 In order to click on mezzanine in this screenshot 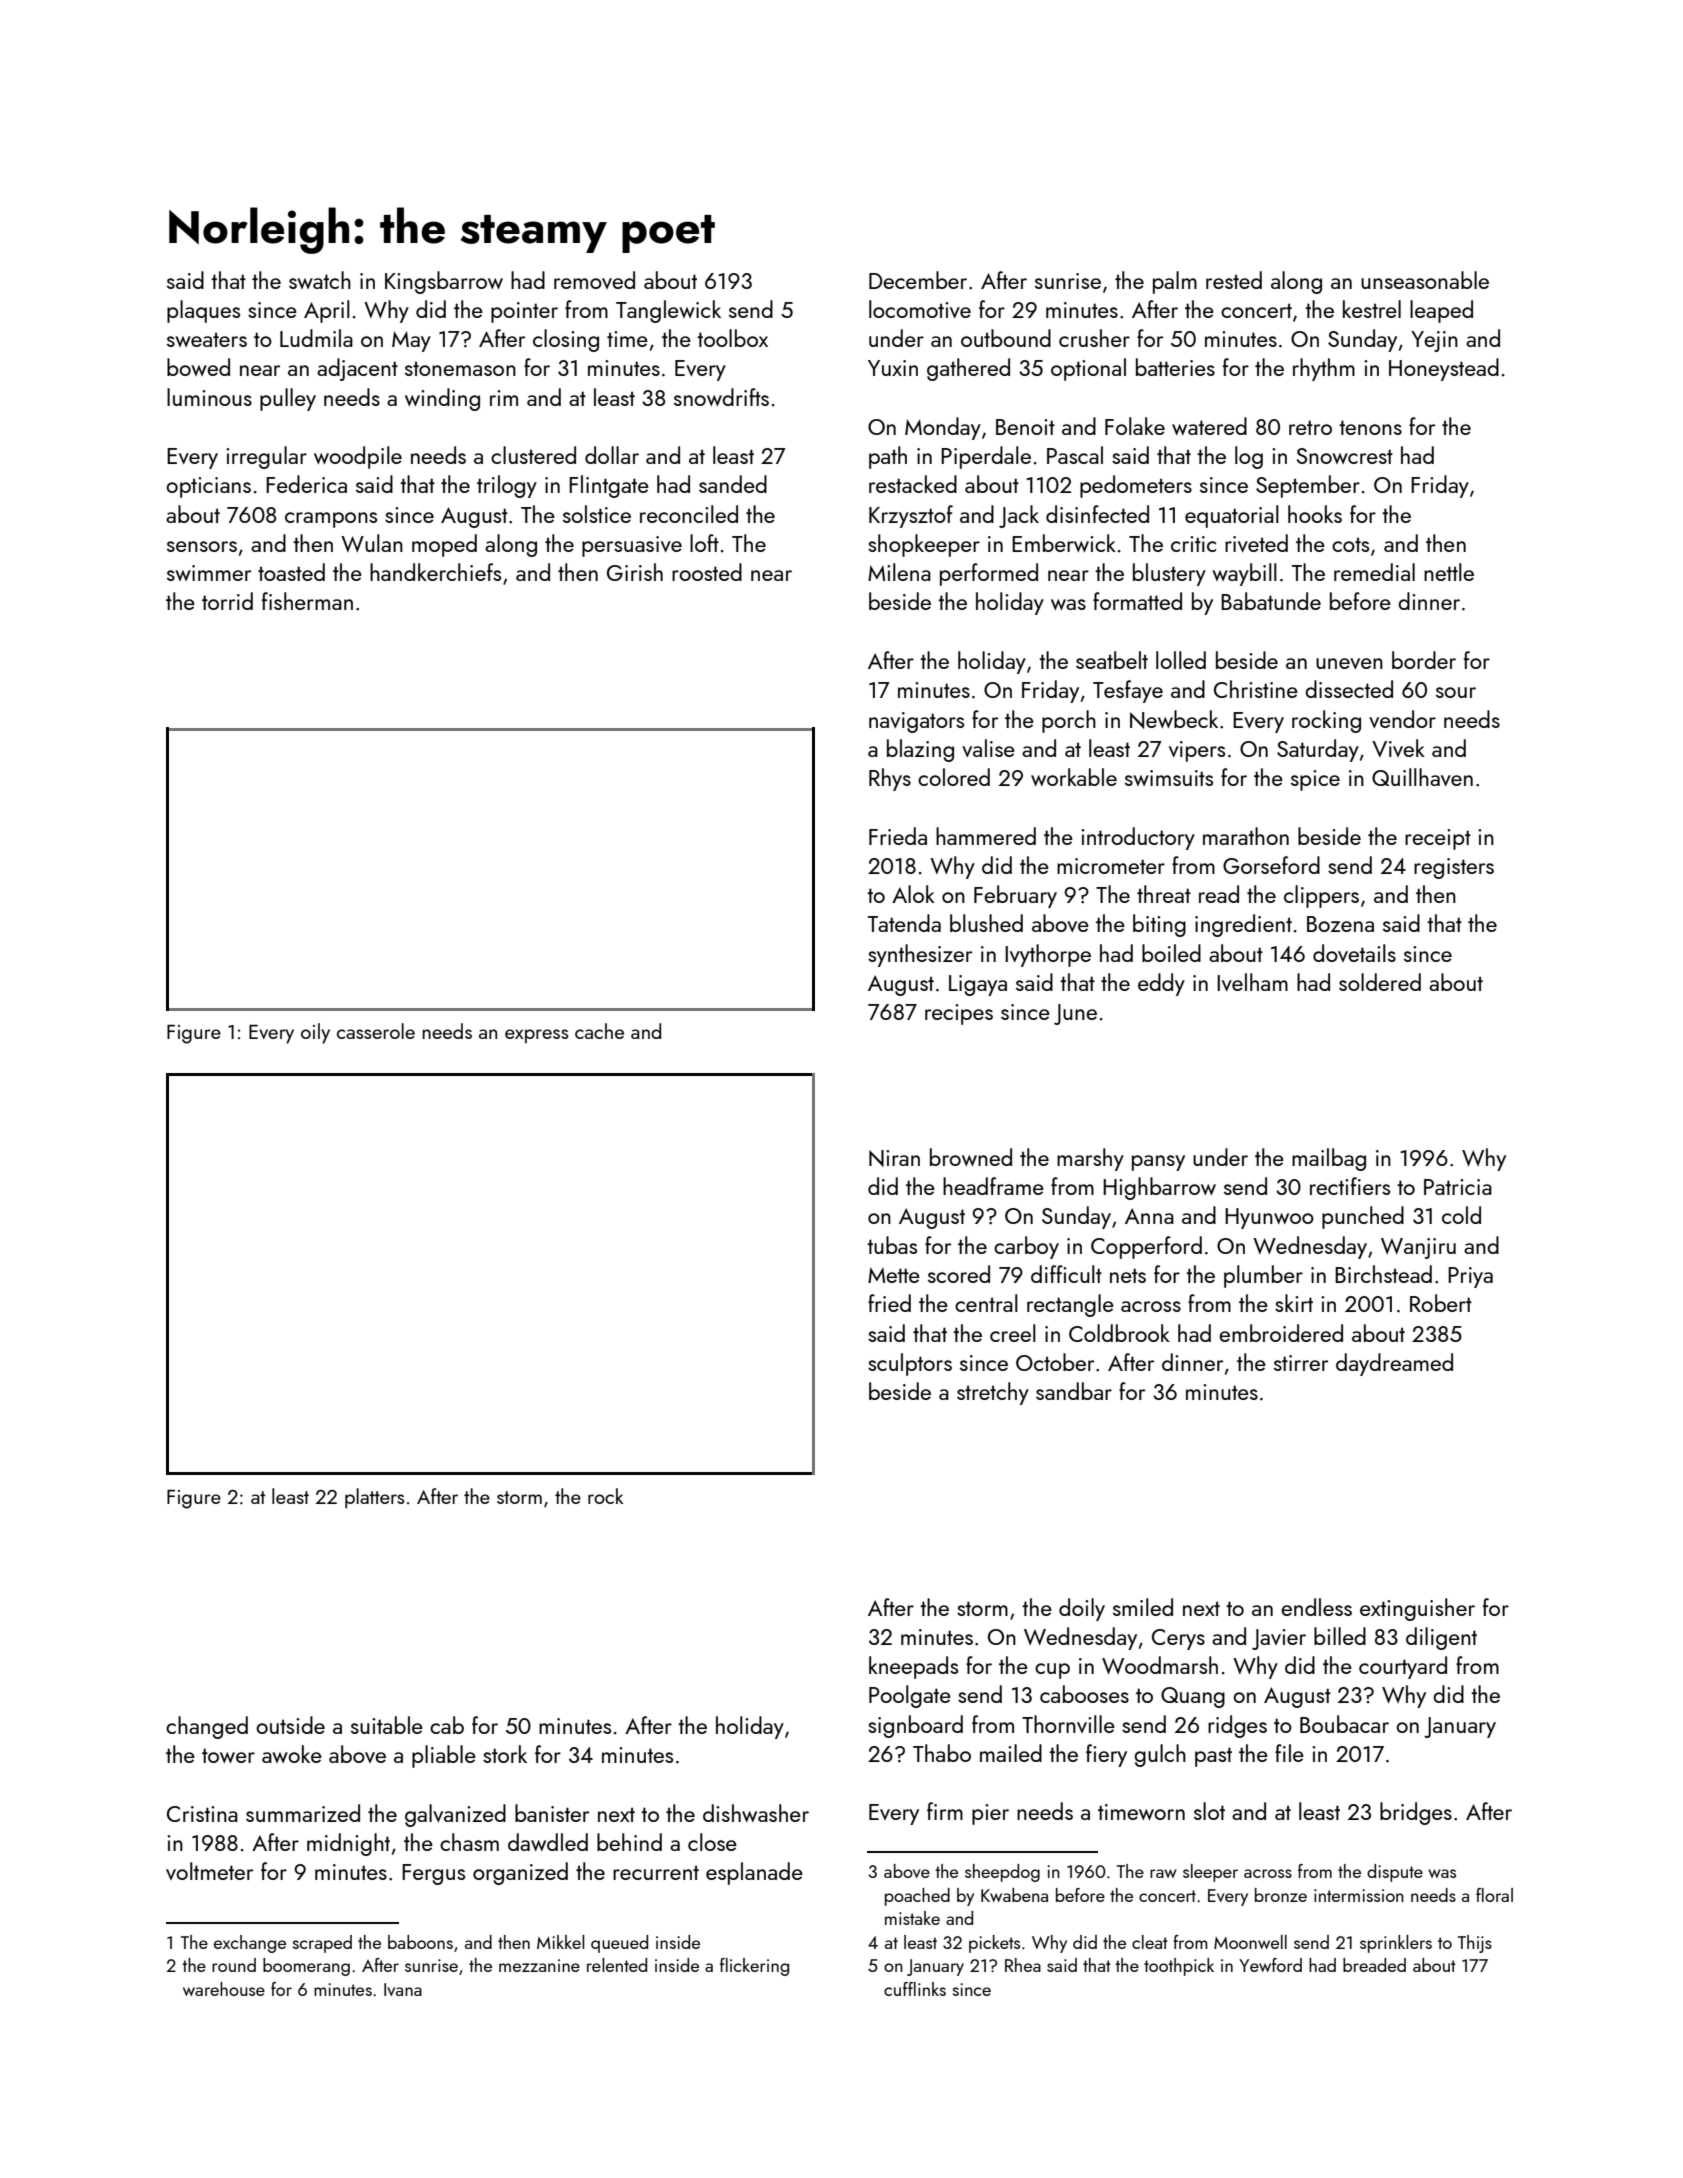, I will do `click(539, 1965)`.
